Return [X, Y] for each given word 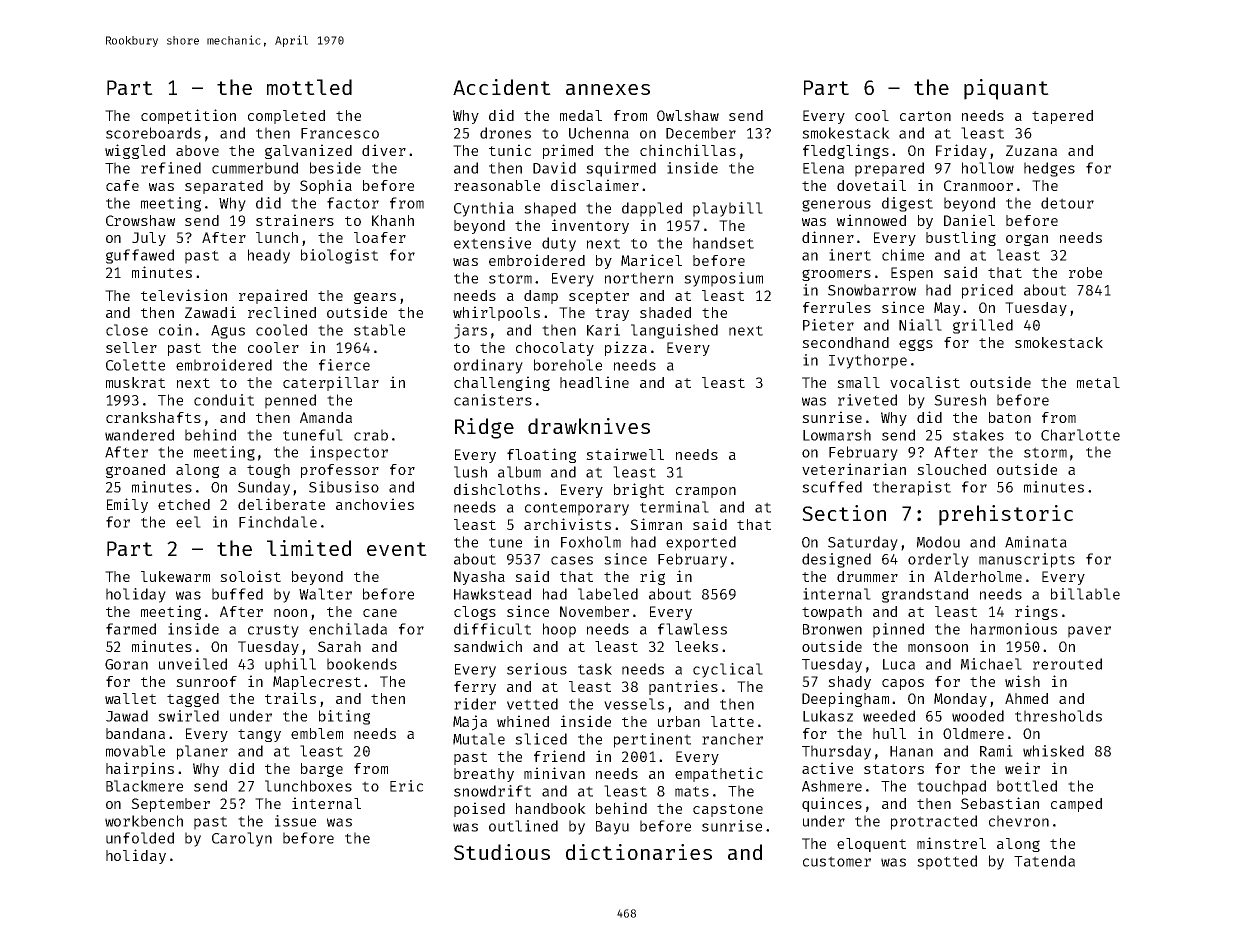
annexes [608, 89]
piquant [1006, 89]
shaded [665, 312]
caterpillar [331, 383]
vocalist [925, 382]
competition [188, 116]
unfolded [140, 838]
